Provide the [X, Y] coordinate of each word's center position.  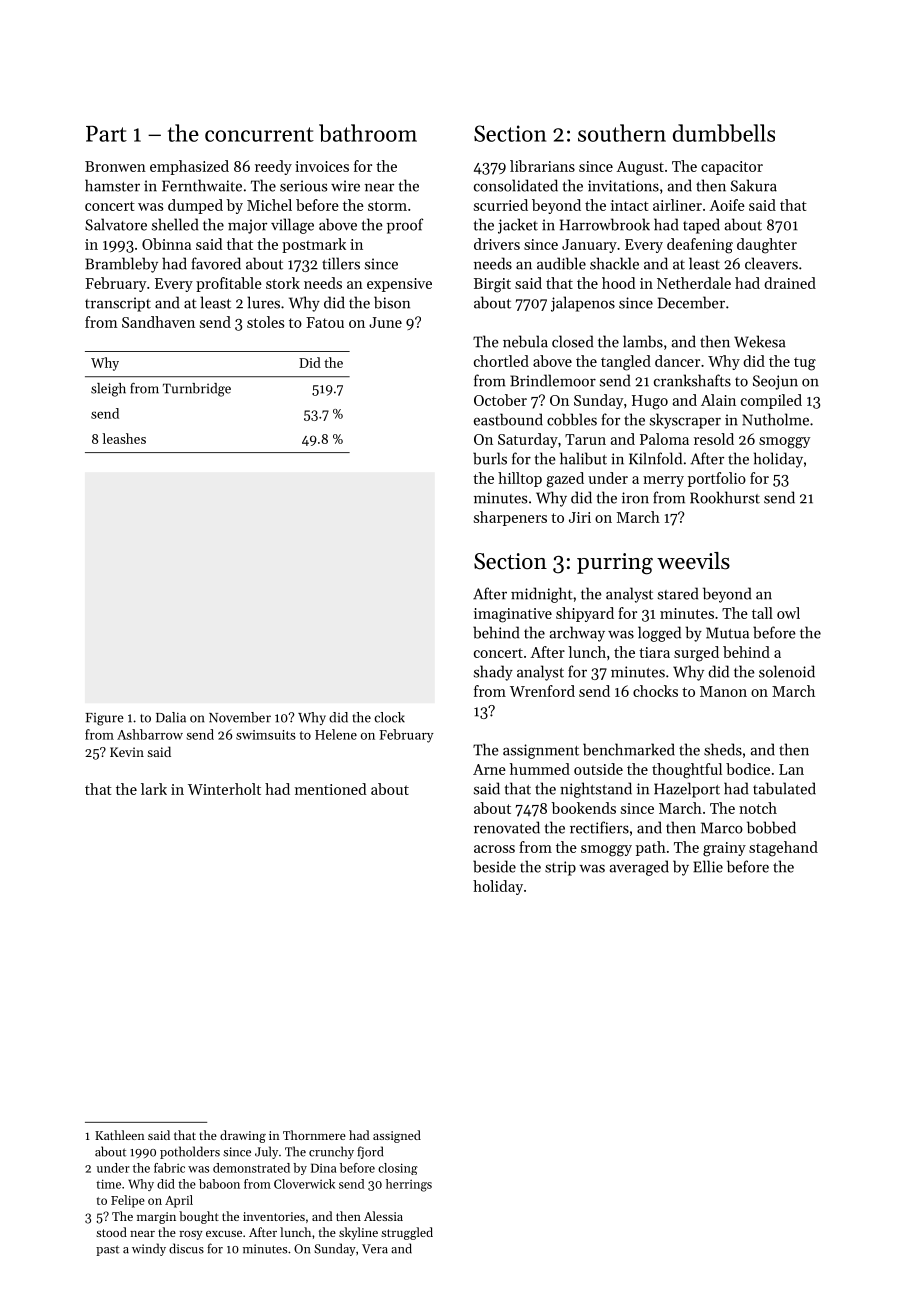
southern [622, 133]
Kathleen [120, 1135]
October [500, 400]
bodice [748, 769]
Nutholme [775, 419]
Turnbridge [197, 390]
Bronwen [115, 166]
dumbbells [724, 133]
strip [560, 868]
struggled [407, 1233]
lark [154, 789]
